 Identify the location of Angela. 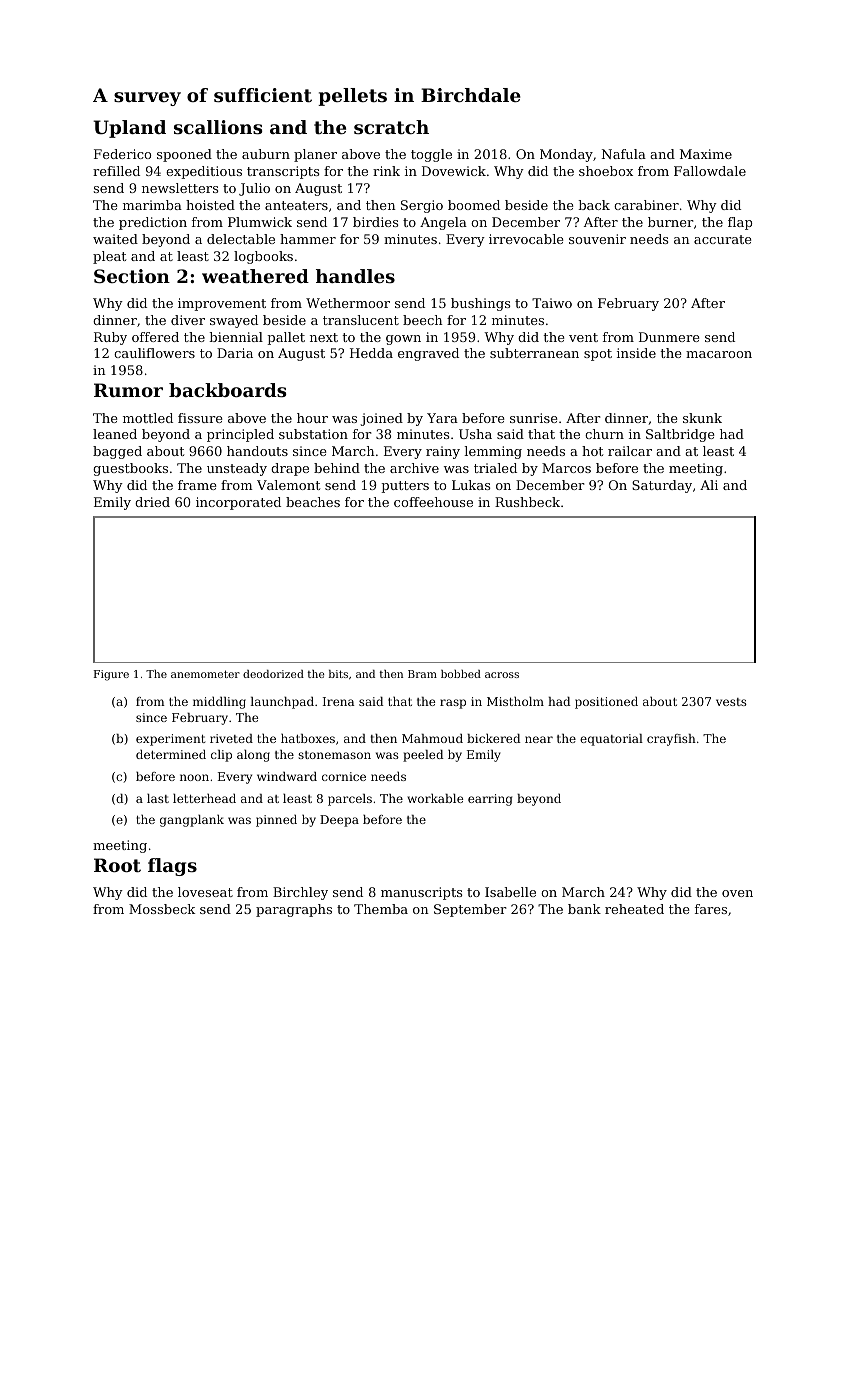
(443, 223).
